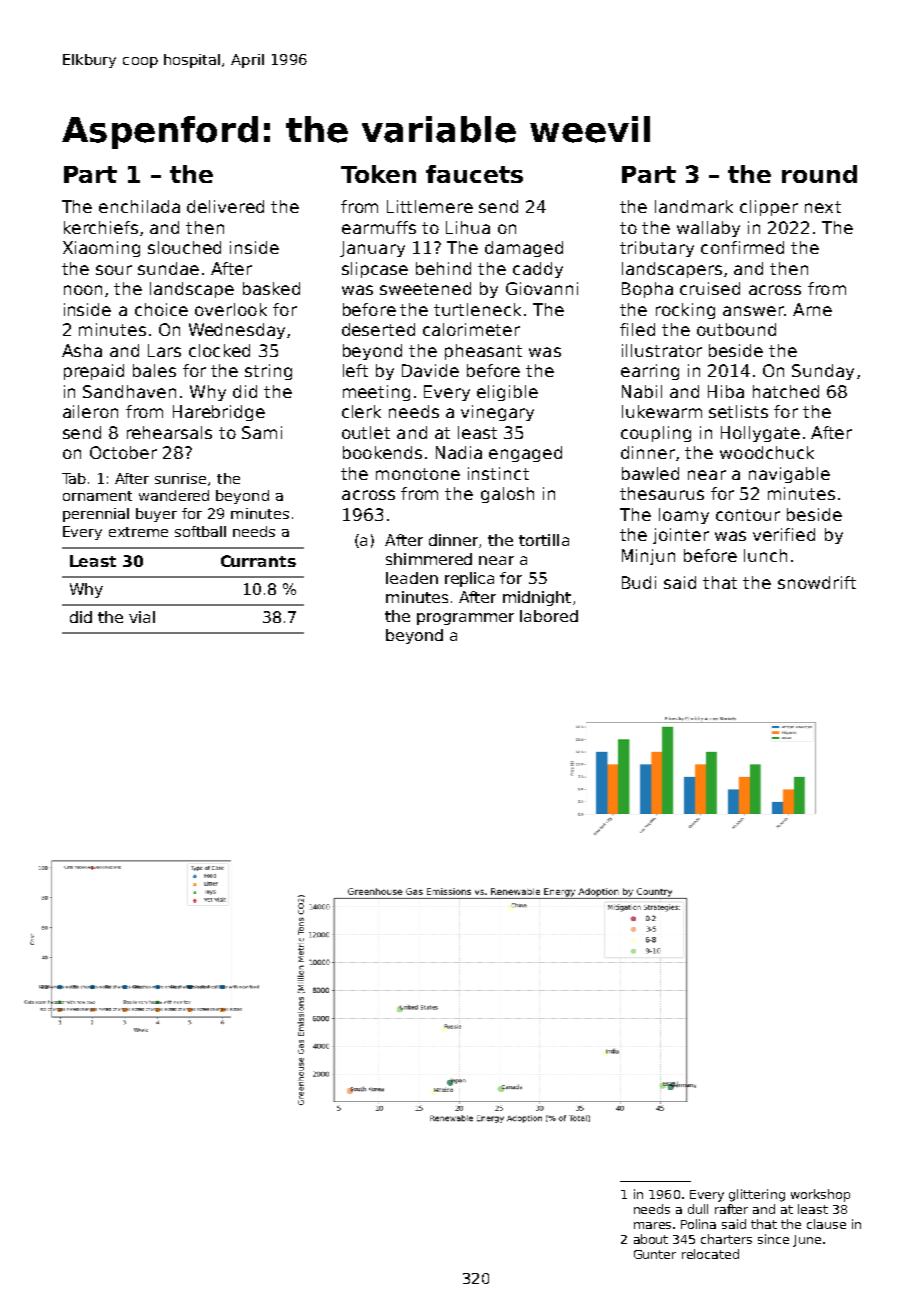 The image size is (924, 1308). Describe the element at coordinates (465, 619) in the screenshot. I see `programmer` at that location.
